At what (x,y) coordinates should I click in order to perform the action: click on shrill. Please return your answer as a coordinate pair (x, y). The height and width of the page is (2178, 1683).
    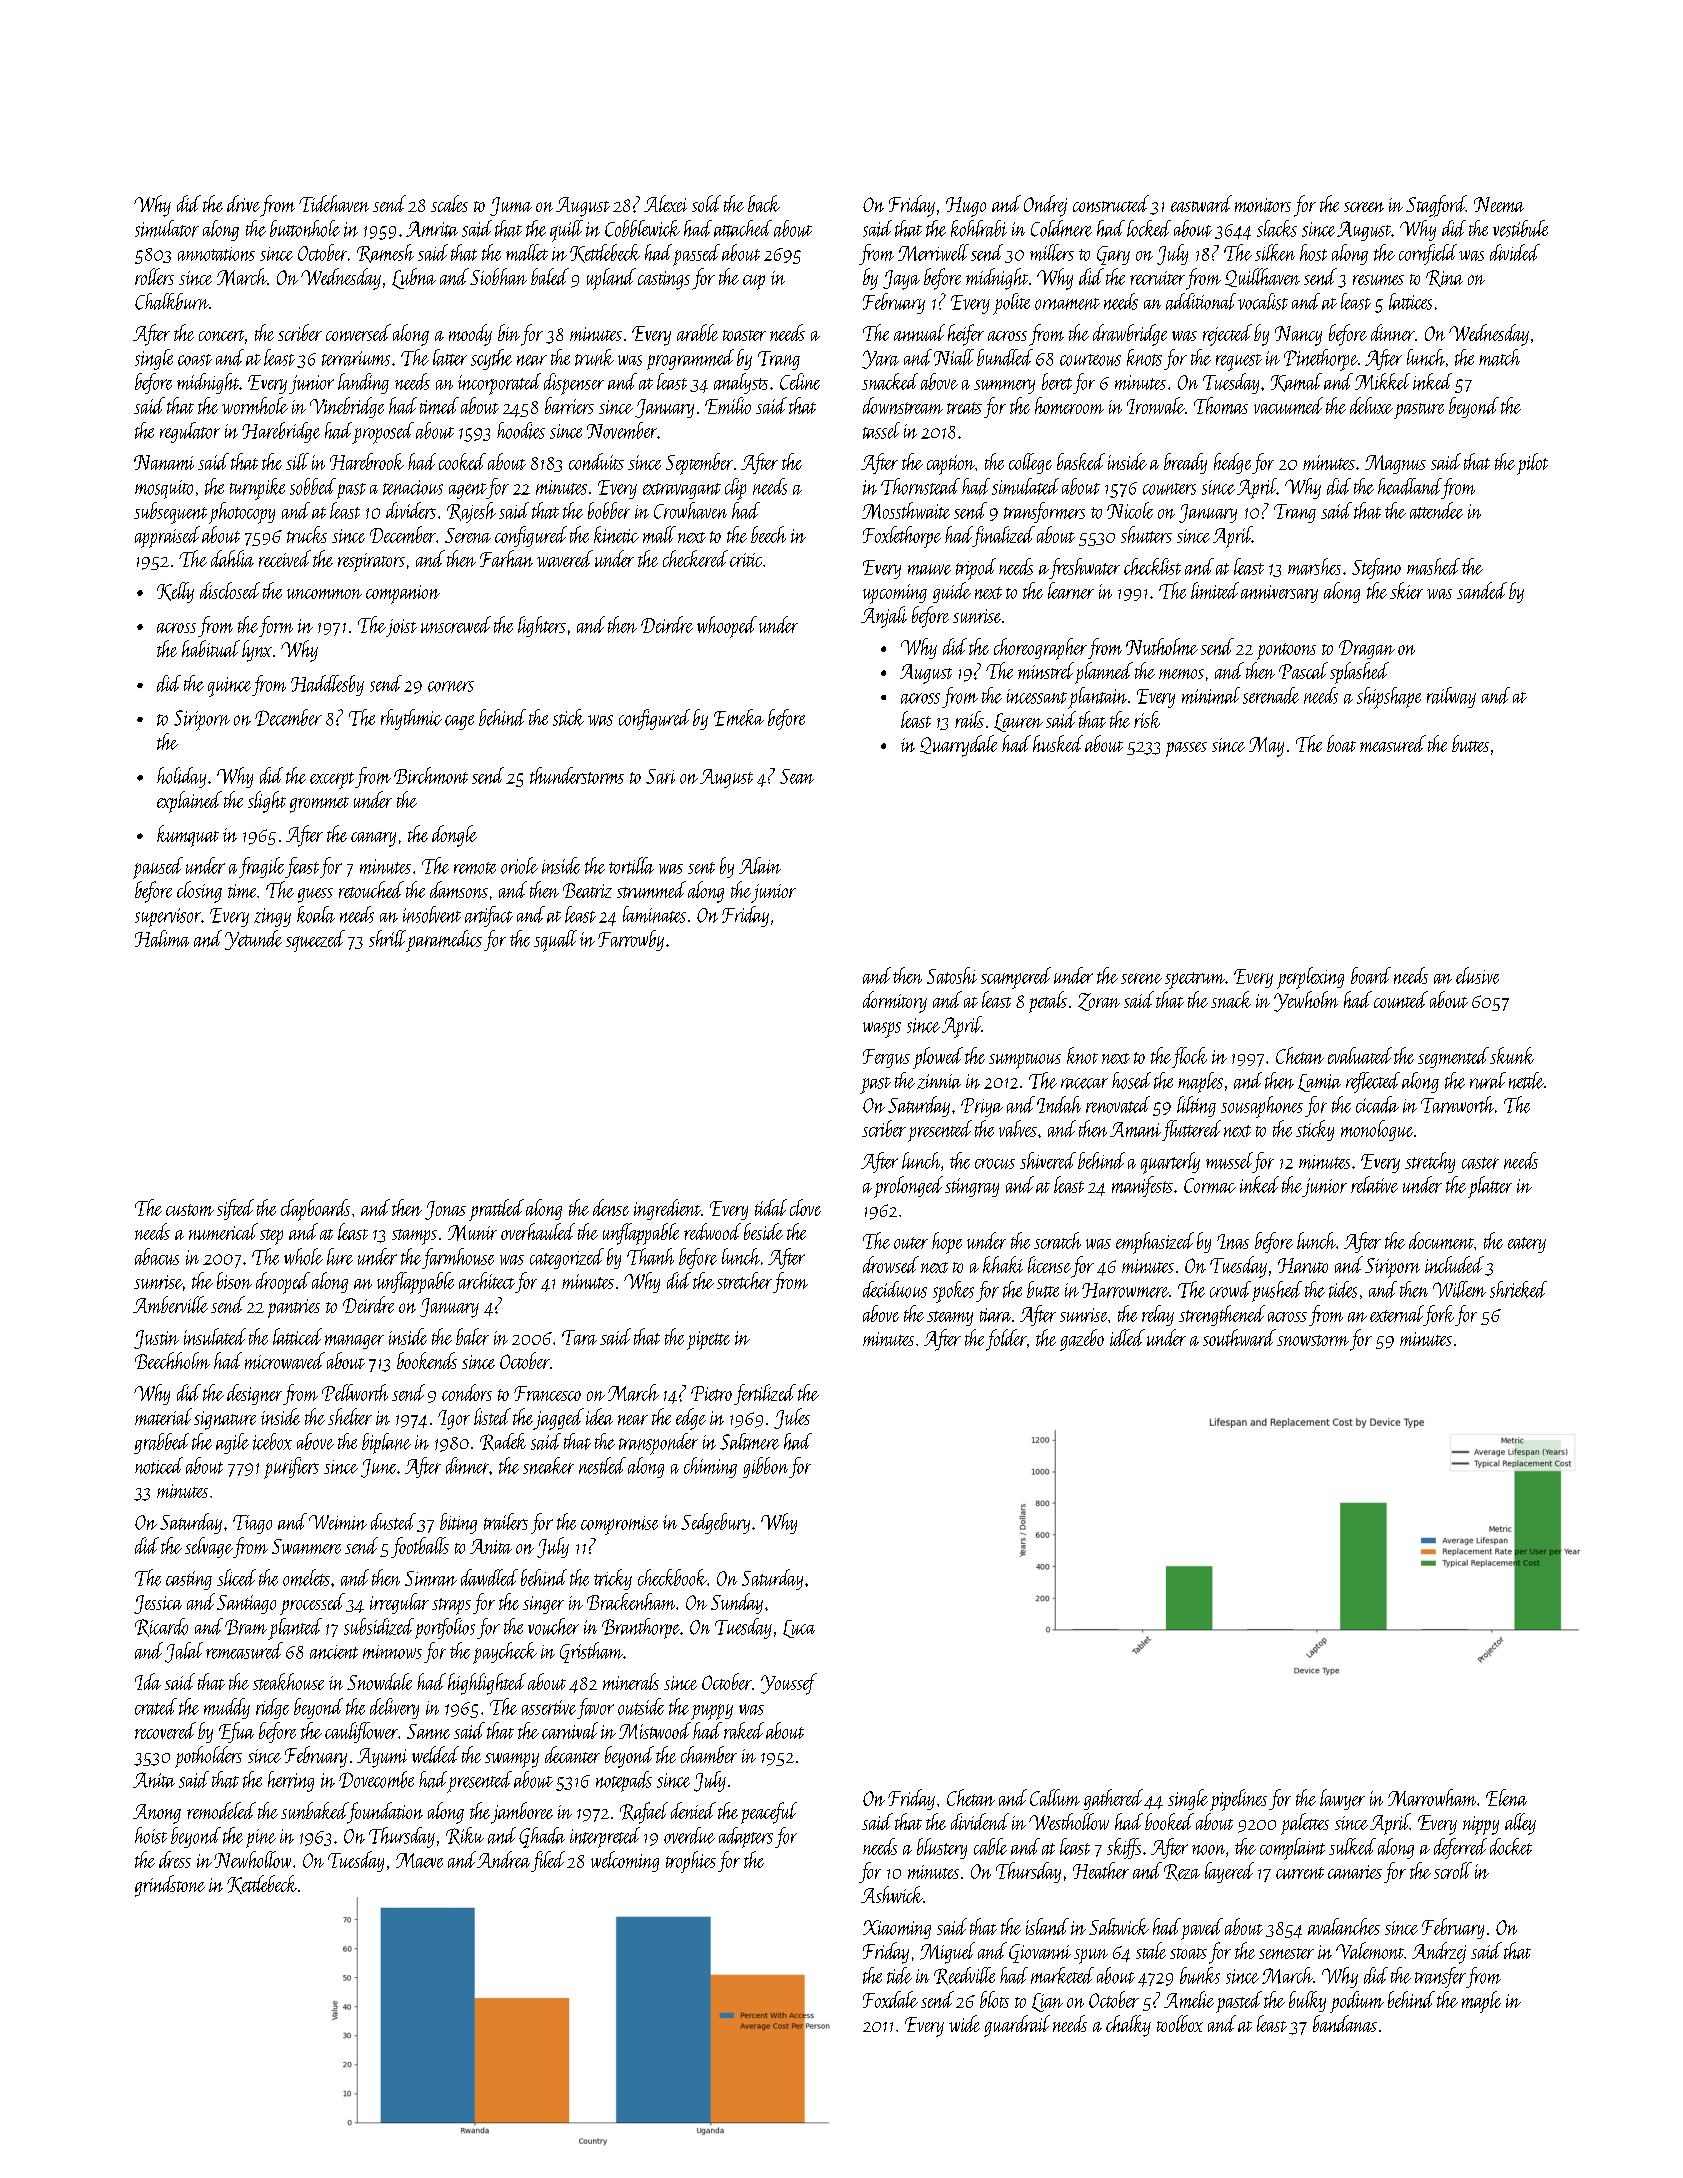
    Looking at the image, I should click on (387, 938).
